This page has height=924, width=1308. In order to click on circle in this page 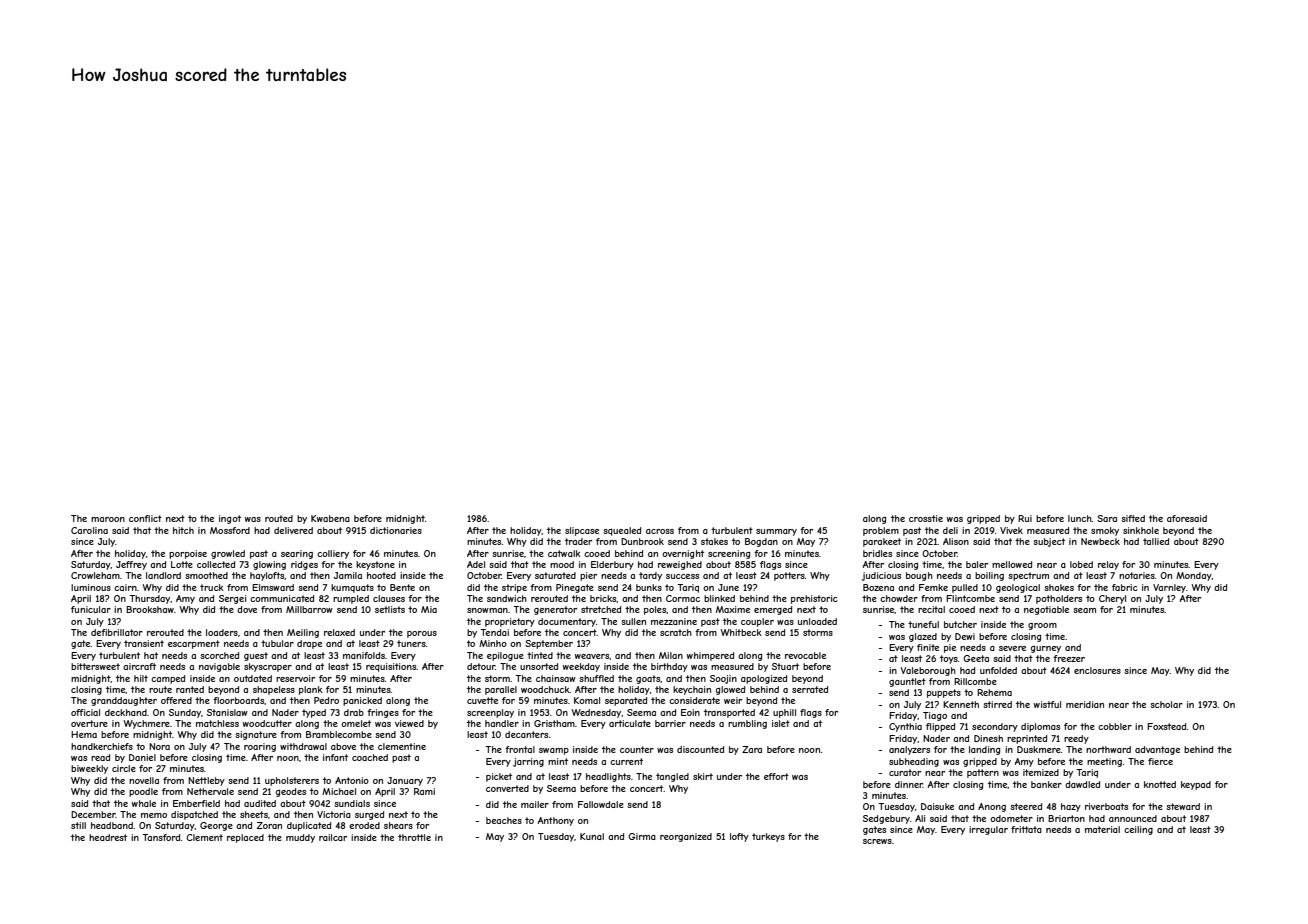, I will do `click(124, 768)`.
